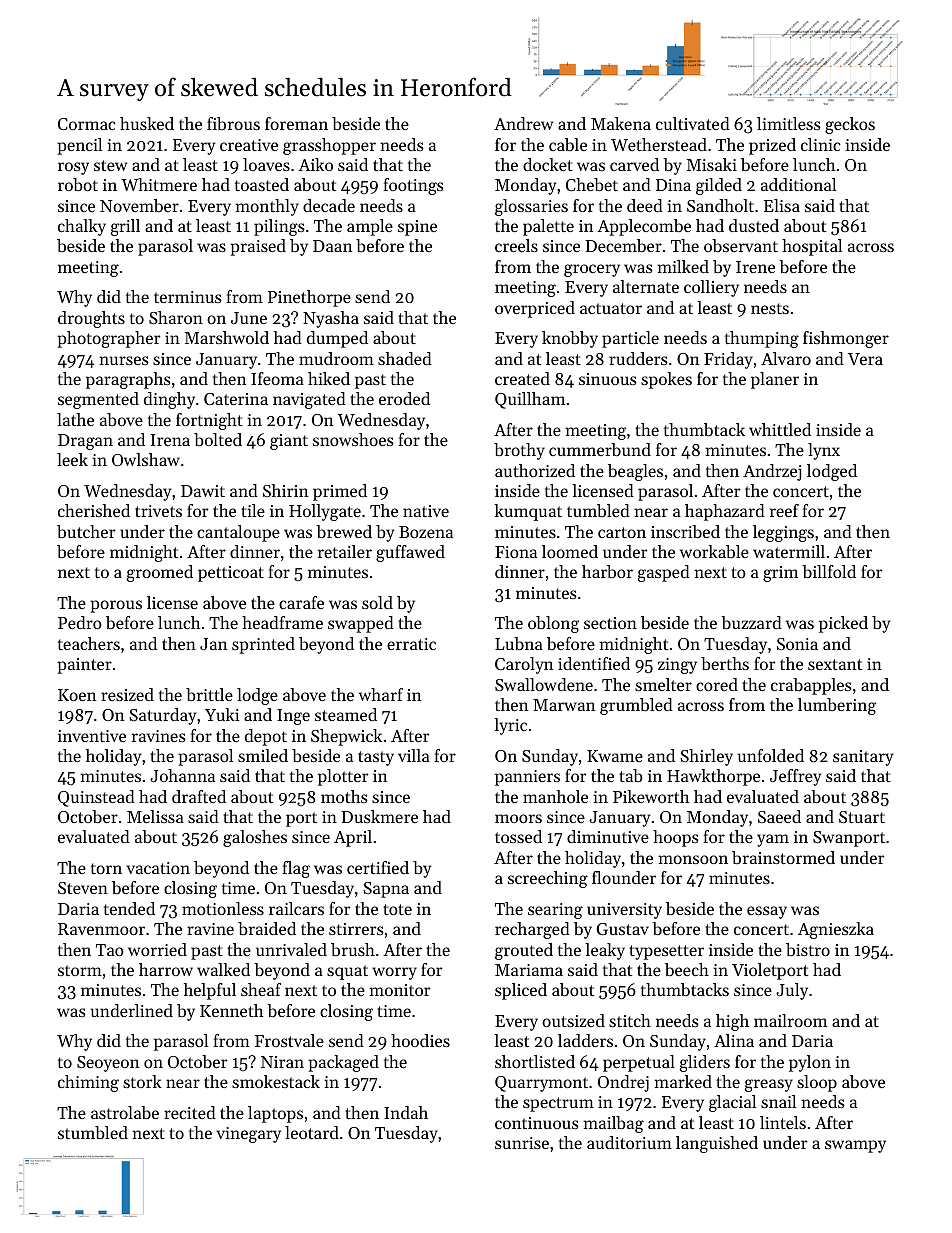  Describe the element at coordinates (82, 227) in the screenshot. I see `chalky` at that location.
